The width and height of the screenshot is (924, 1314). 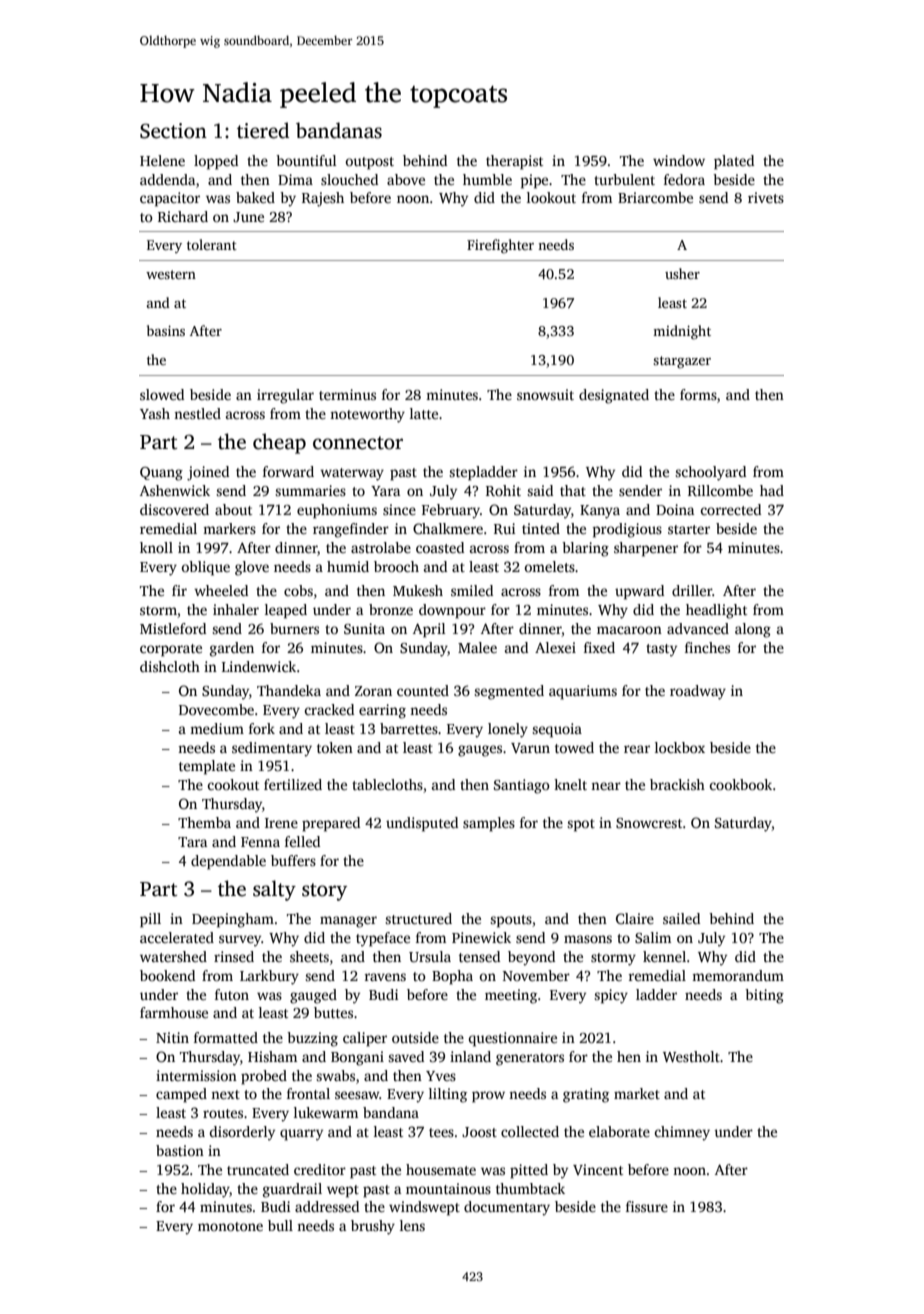 What do you see at coordinates (412, 1225) in the screenshot?
I see `lens` at bounding box center [412, 1225].
